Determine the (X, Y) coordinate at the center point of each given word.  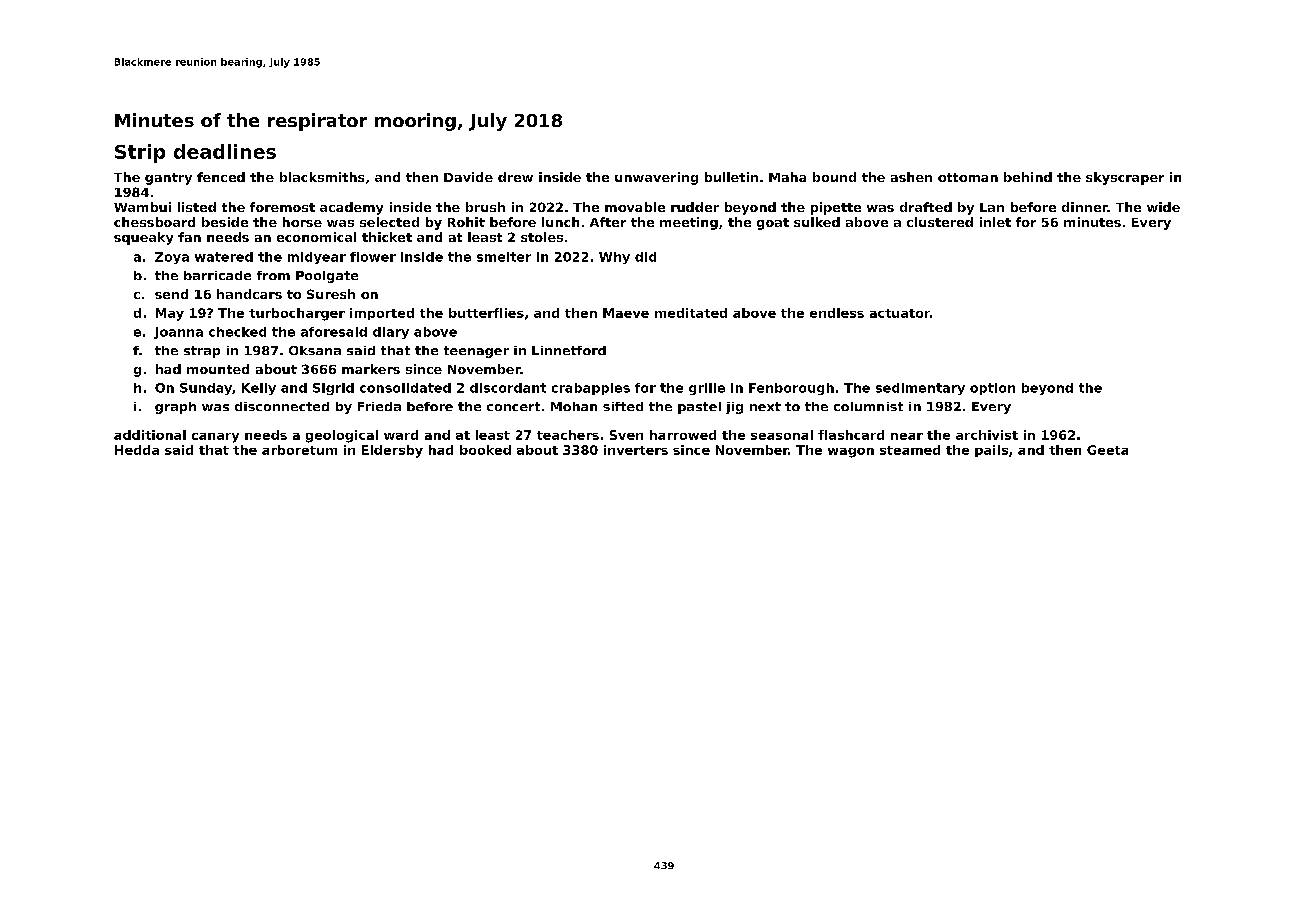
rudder (695, 207)
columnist (868, 406)
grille (707, 389)
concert (513, 406)
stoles (542, 237)
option (992, 389)
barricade (217, 275)
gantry (168, 179)
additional (150, 435)
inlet (995, 222)
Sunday (206, 389)
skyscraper (1125, 178)
